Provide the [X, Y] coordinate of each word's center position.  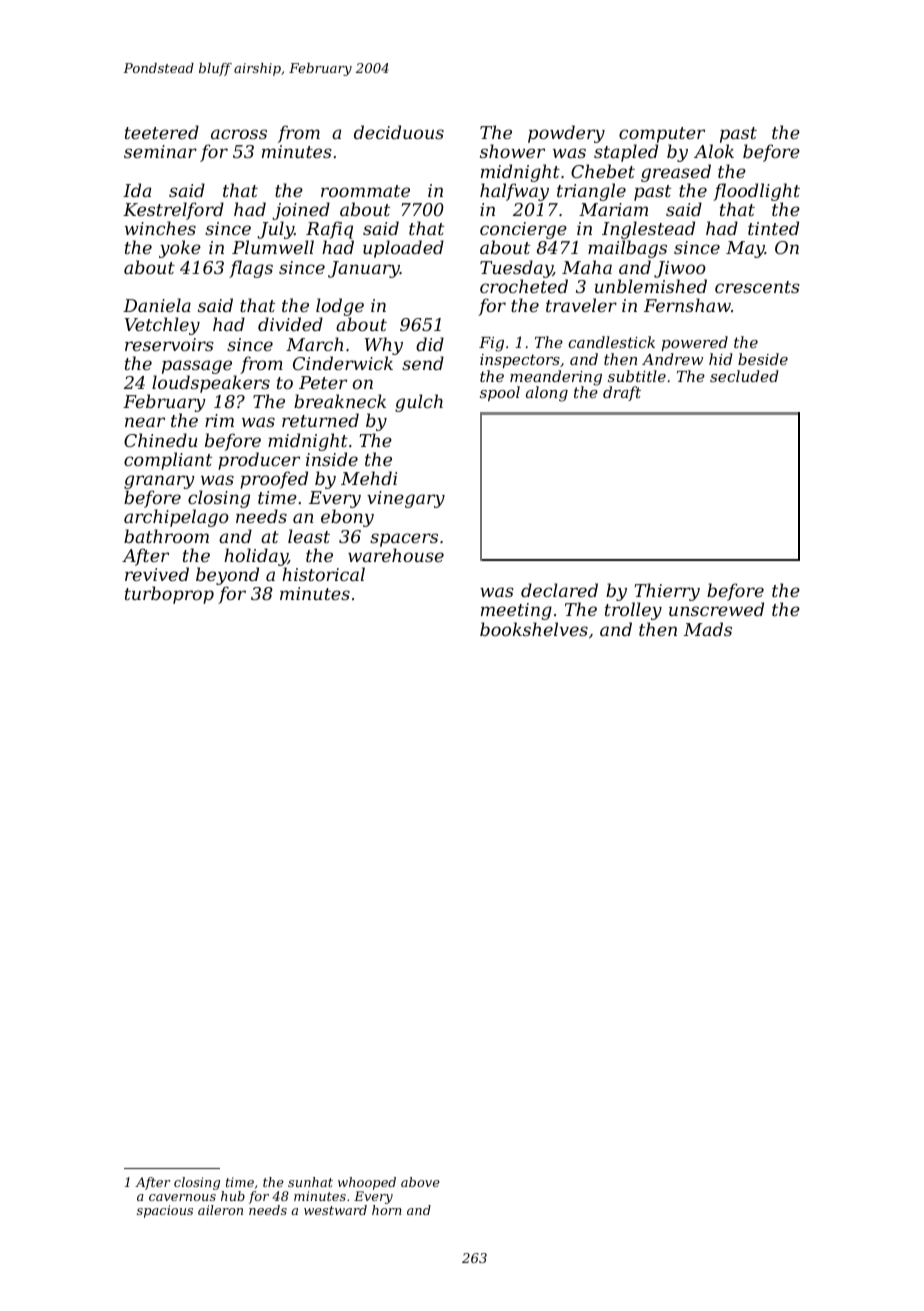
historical [323, 574]
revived [157, 574]
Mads [708, 629]
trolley [633, 611]
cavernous [182, 1197]
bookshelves [534, 629]
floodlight [756, 192]
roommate [365, 191]
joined [301, 211]
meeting [516, 611]
